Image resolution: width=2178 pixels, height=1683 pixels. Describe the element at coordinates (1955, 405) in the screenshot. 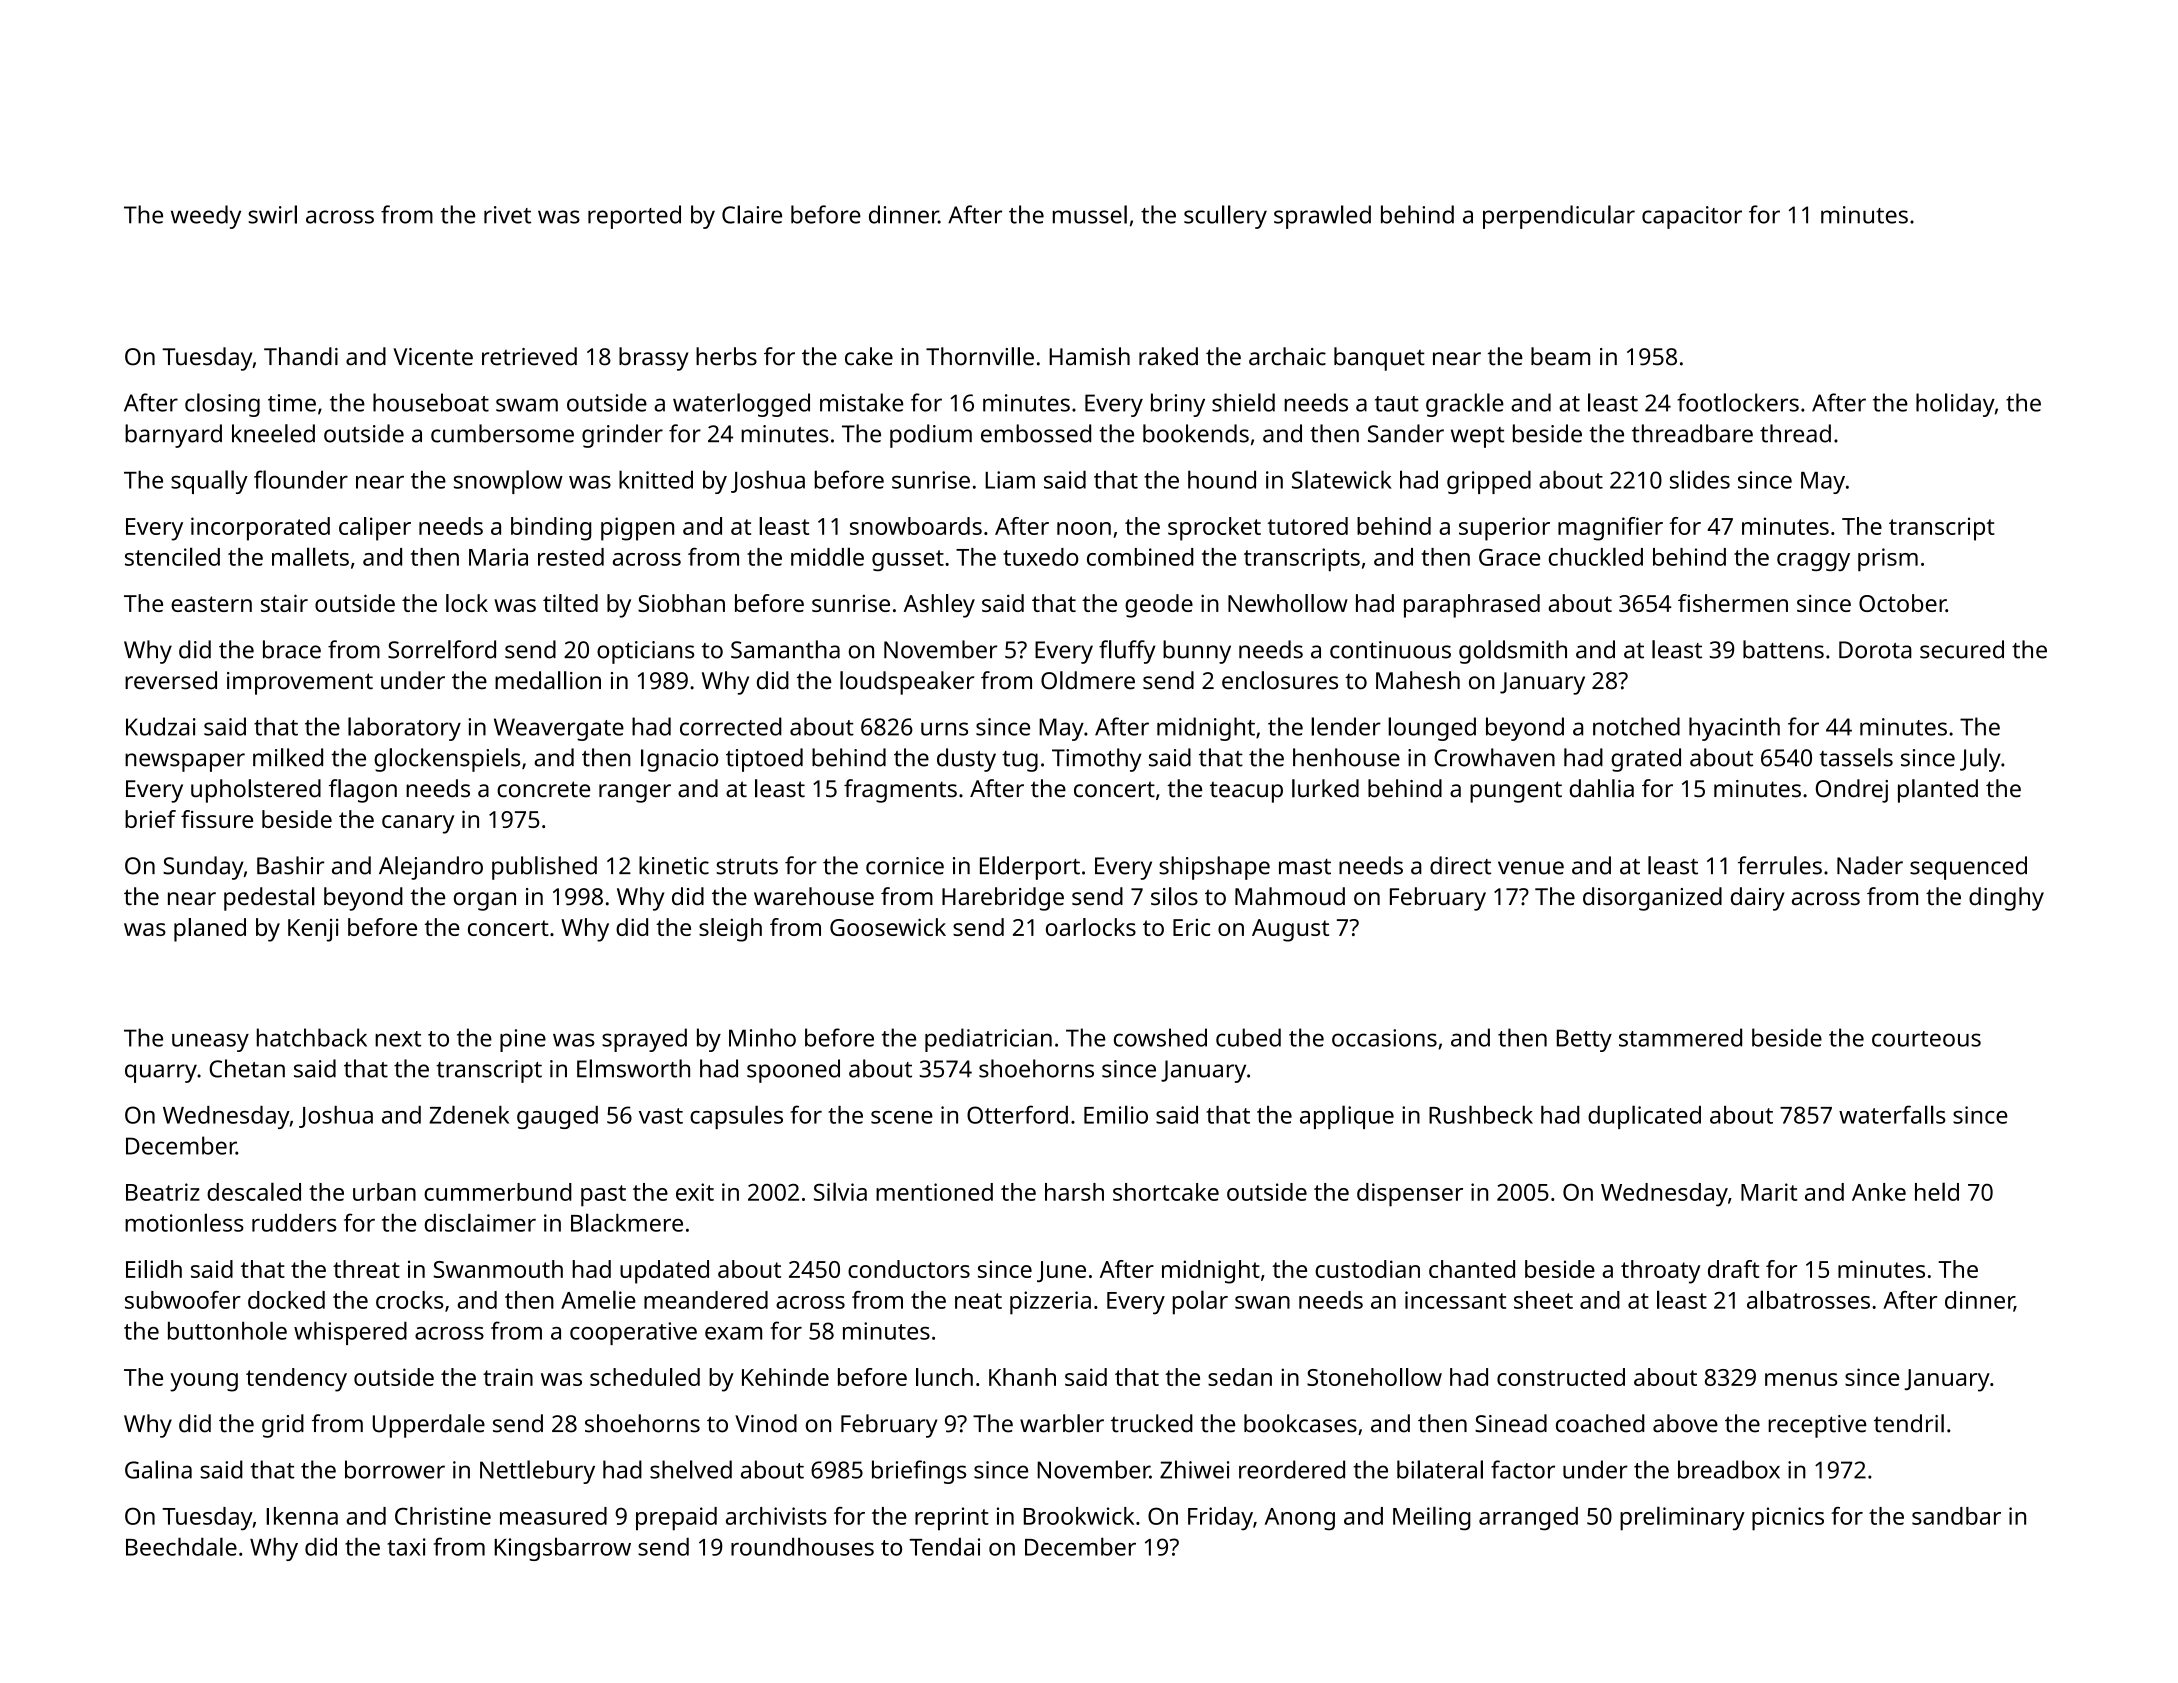

I see `holiday` at that location.
